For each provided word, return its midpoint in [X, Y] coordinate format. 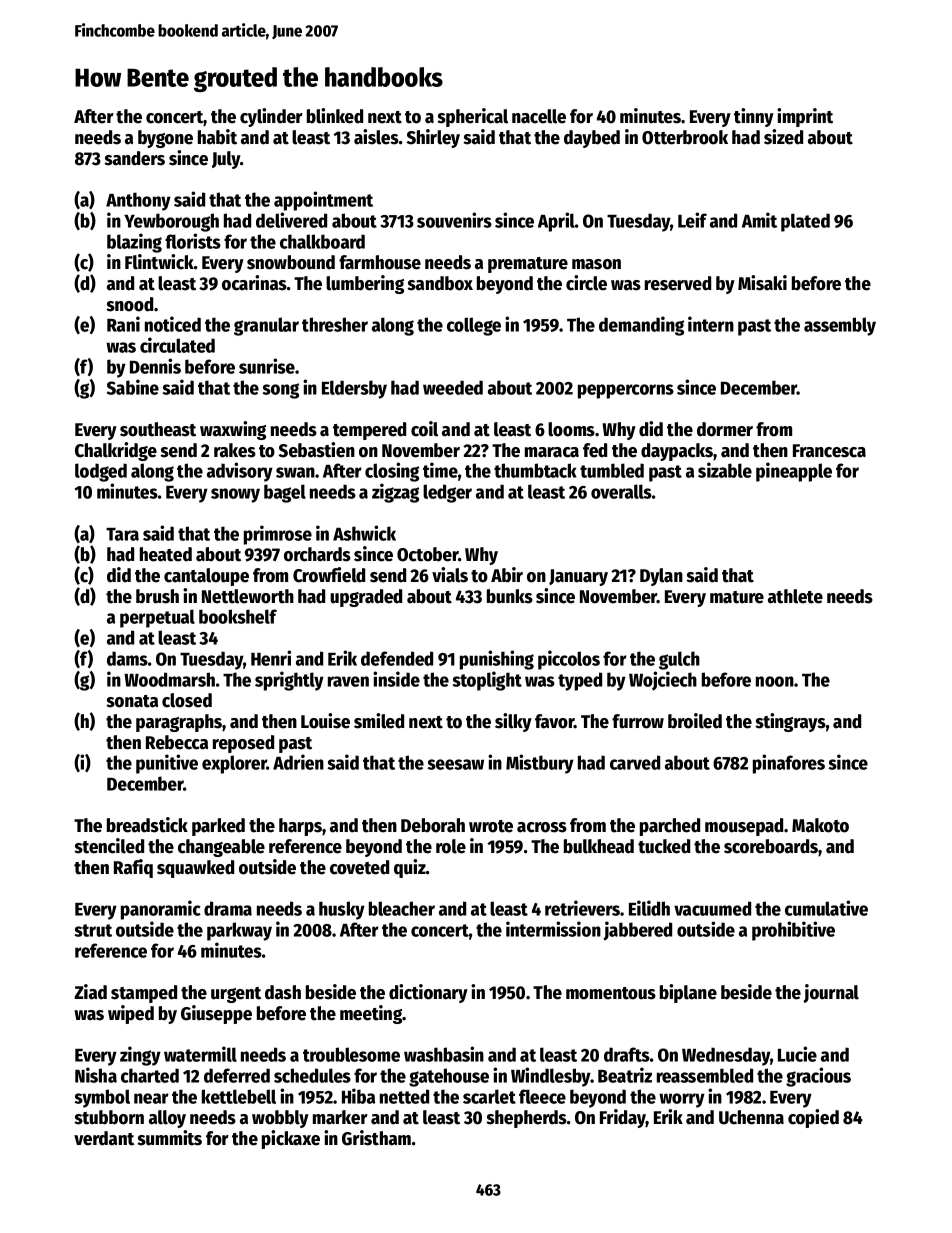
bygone [165, 139]
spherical [472, 117]
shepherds [526, 1119]
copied [813, 1118]
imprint [805, 117]
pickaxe [291, 1139]
